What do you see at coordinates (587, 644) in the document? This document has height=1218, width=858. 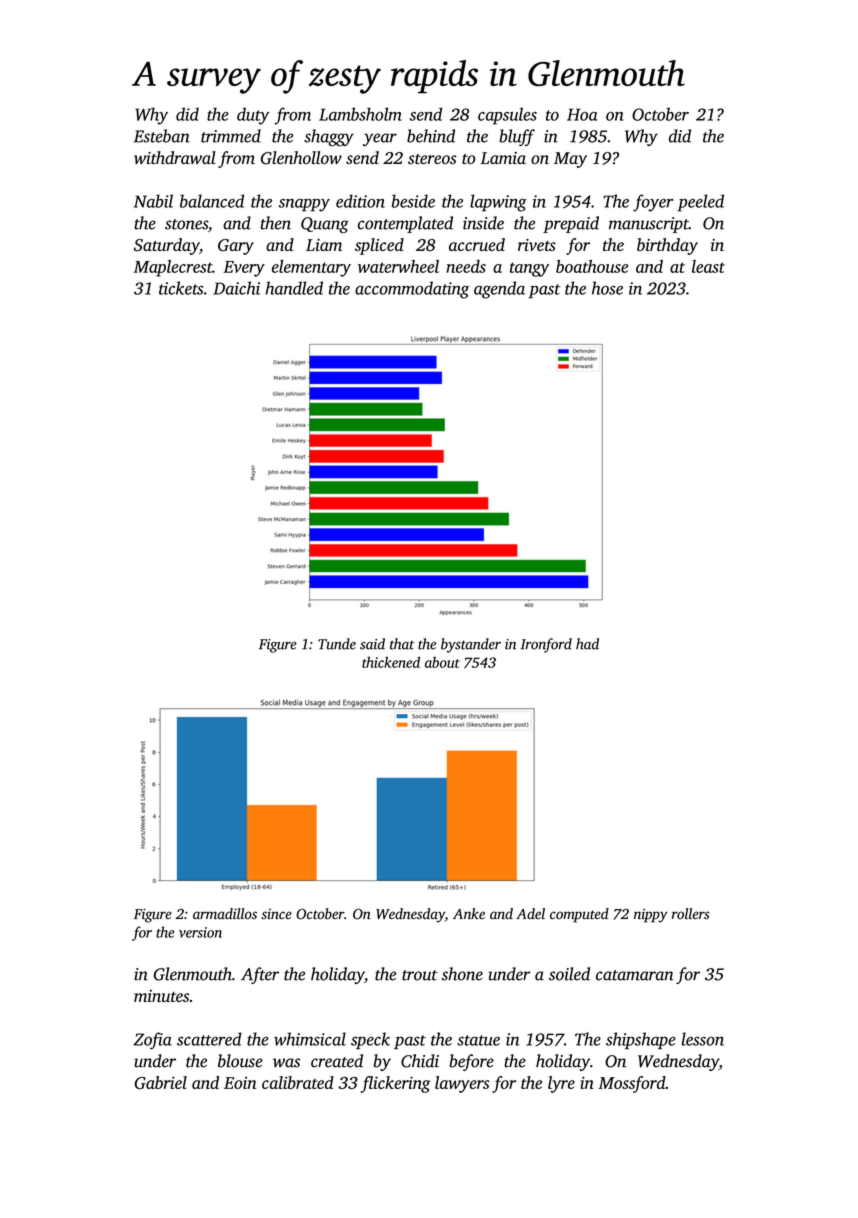 I see `had` at bounding box center [587, 644].
